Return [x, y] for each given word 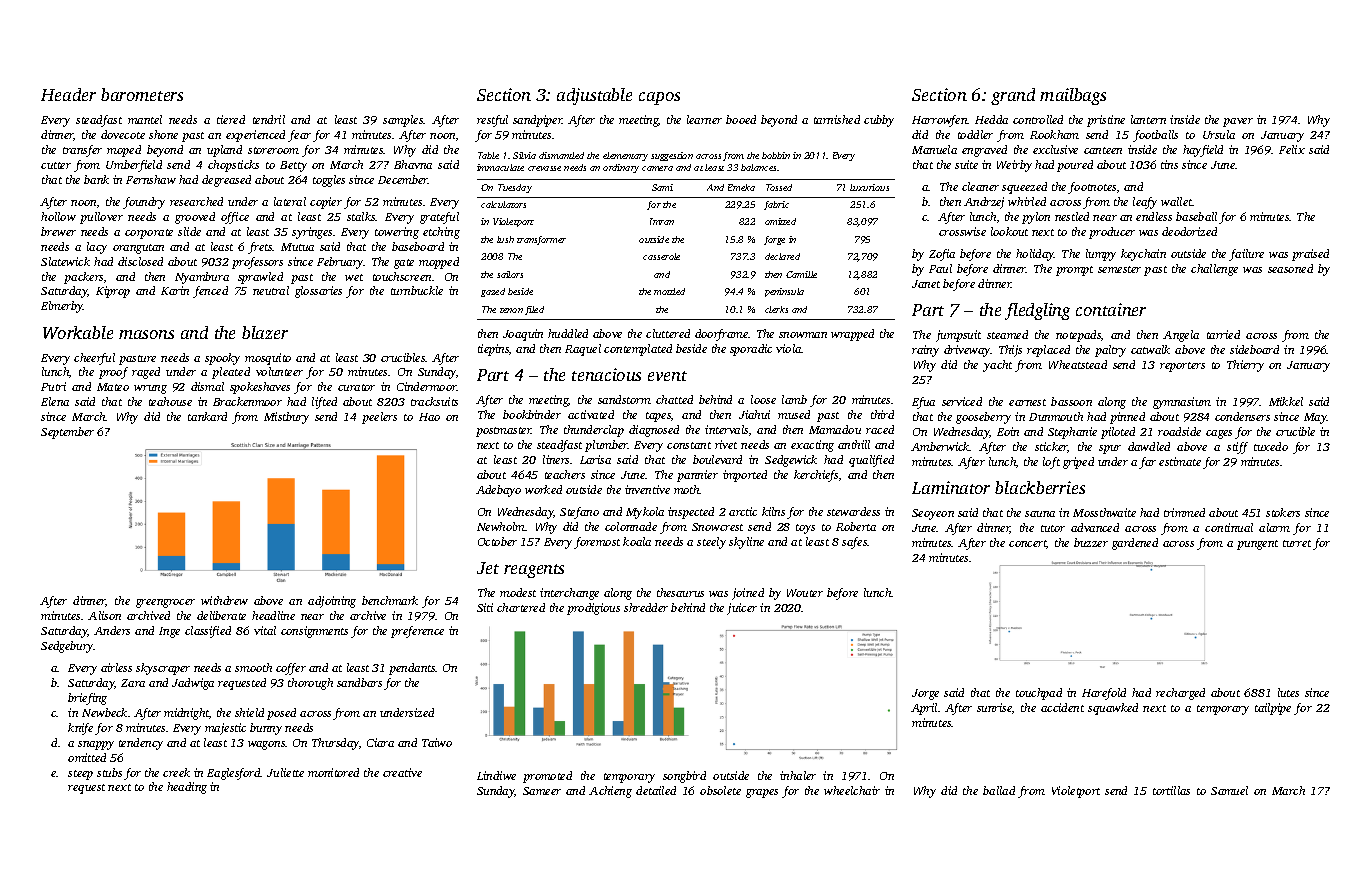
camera [657, 168]
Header [68, 94]
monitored [333, 772]
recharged [1180, 694]
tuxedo [1271, 446]
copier [326, 203]
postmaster [504, 432]
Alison [104, 615]
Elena [55, 401]
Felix [1292, 149]
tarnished [837, 119]
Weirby [1014, 166]
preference [417, 632]
